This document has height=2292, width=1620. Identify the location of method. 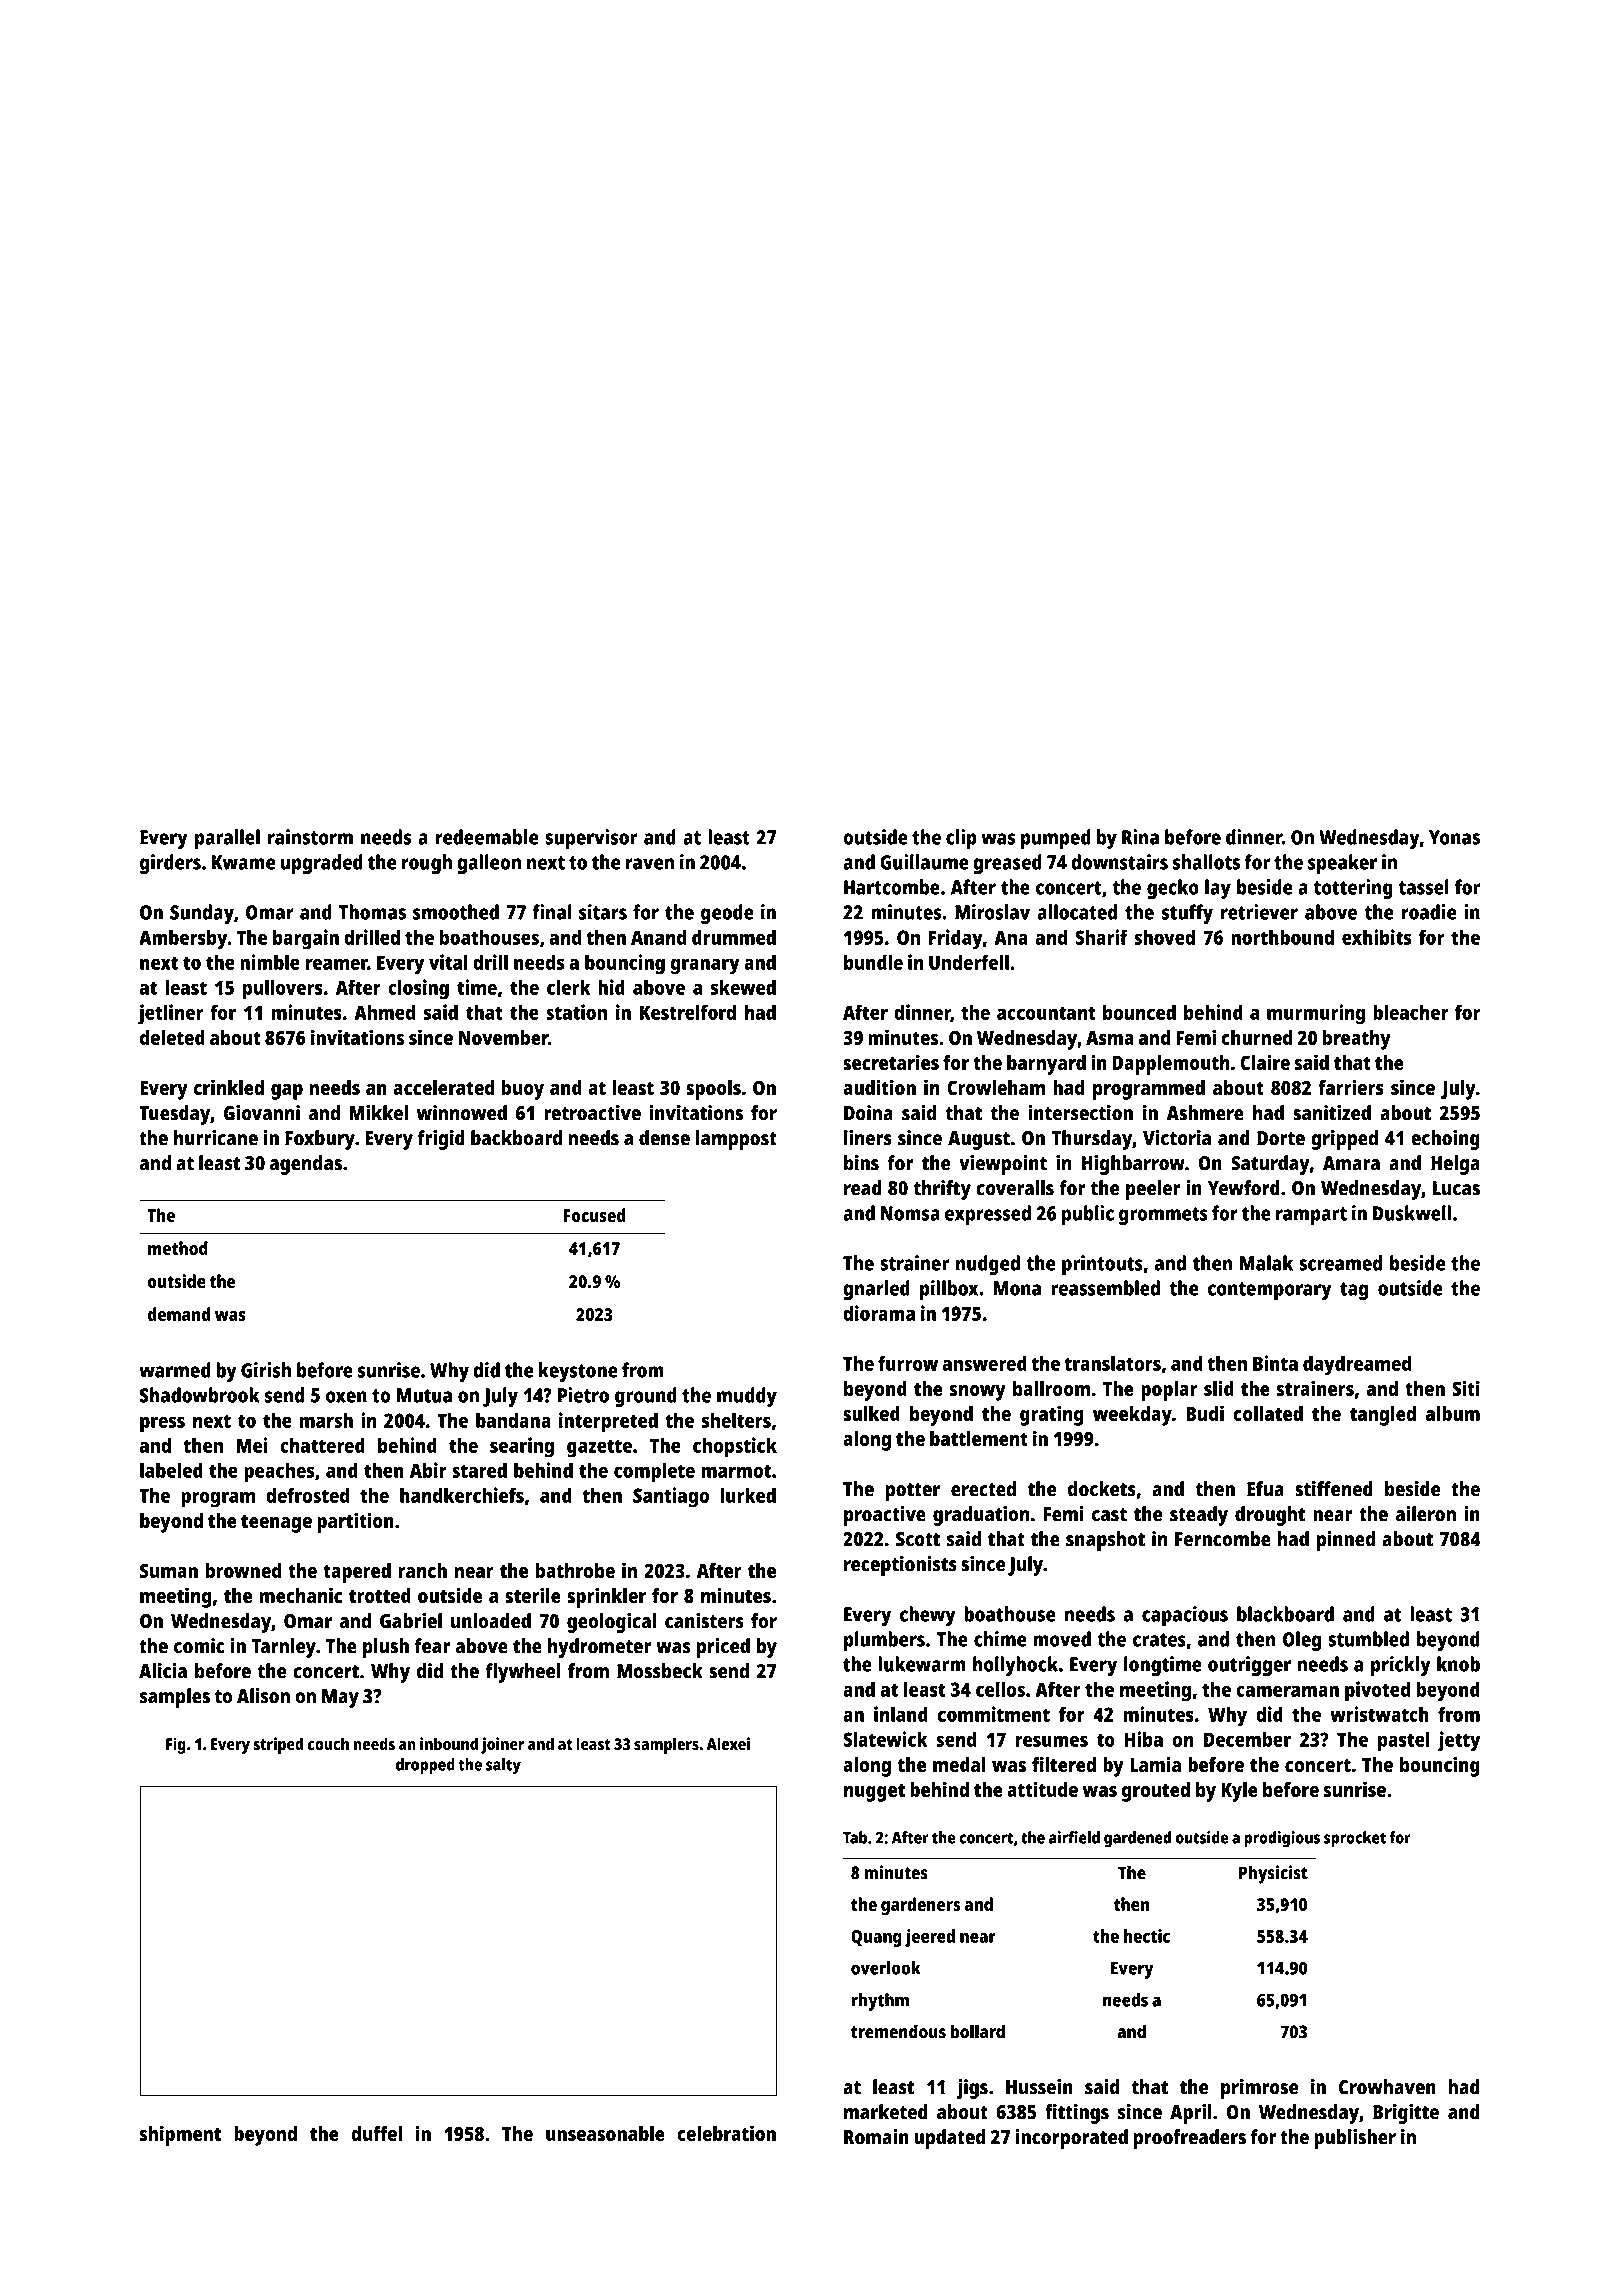
(178, 1248).
